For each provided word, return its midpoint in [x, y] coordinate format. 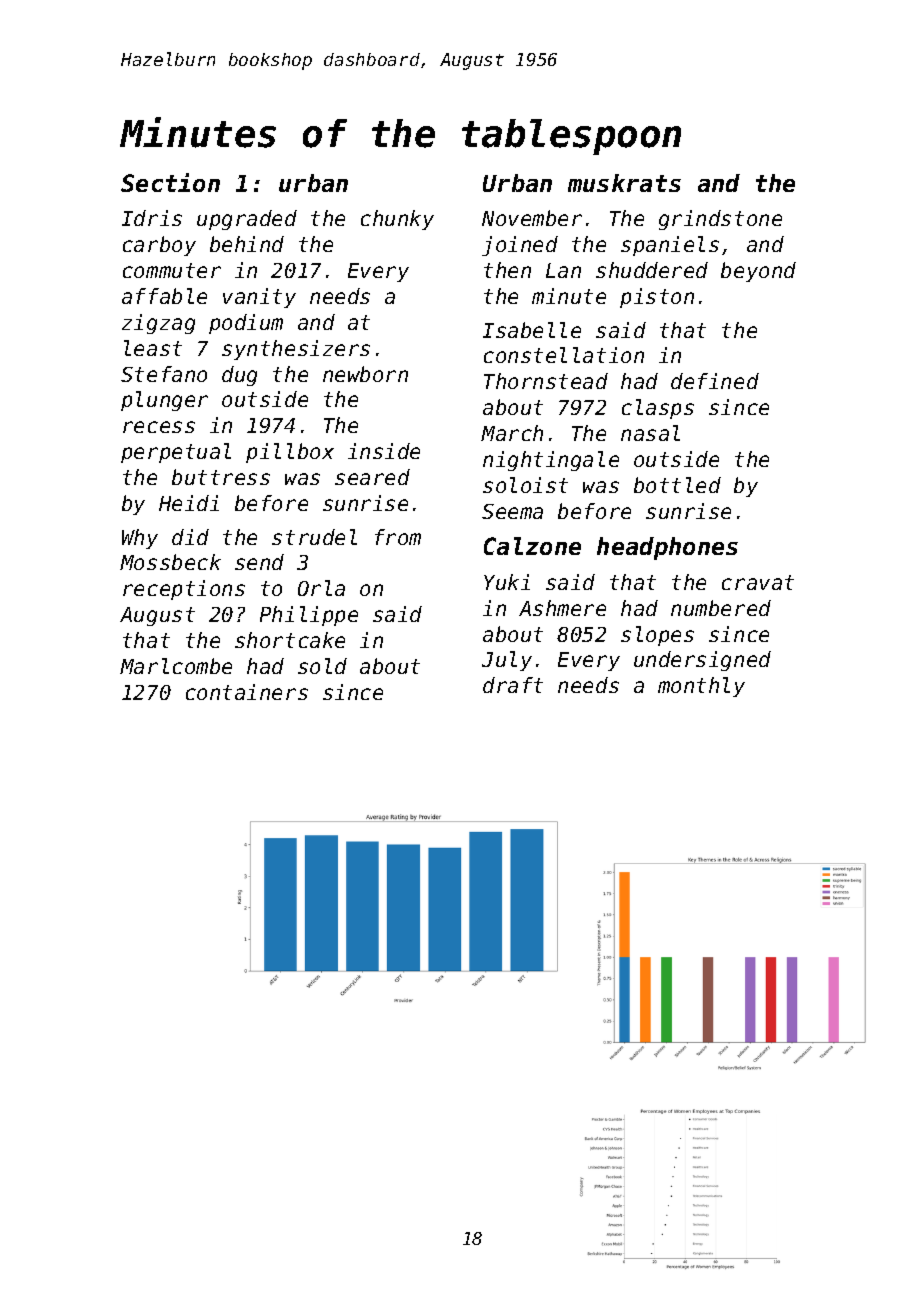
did [190, 537]
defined [715, 381]
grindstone [720, 220]
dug [239, 376]
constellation [564, 355]
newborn [365, 374]
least [153, 348]
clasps [658, 409]
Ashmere [562, 608]
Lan [563, 270]
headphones [667, 548]
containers [247, 692]
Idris [152, 218]
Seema [512, 511]
